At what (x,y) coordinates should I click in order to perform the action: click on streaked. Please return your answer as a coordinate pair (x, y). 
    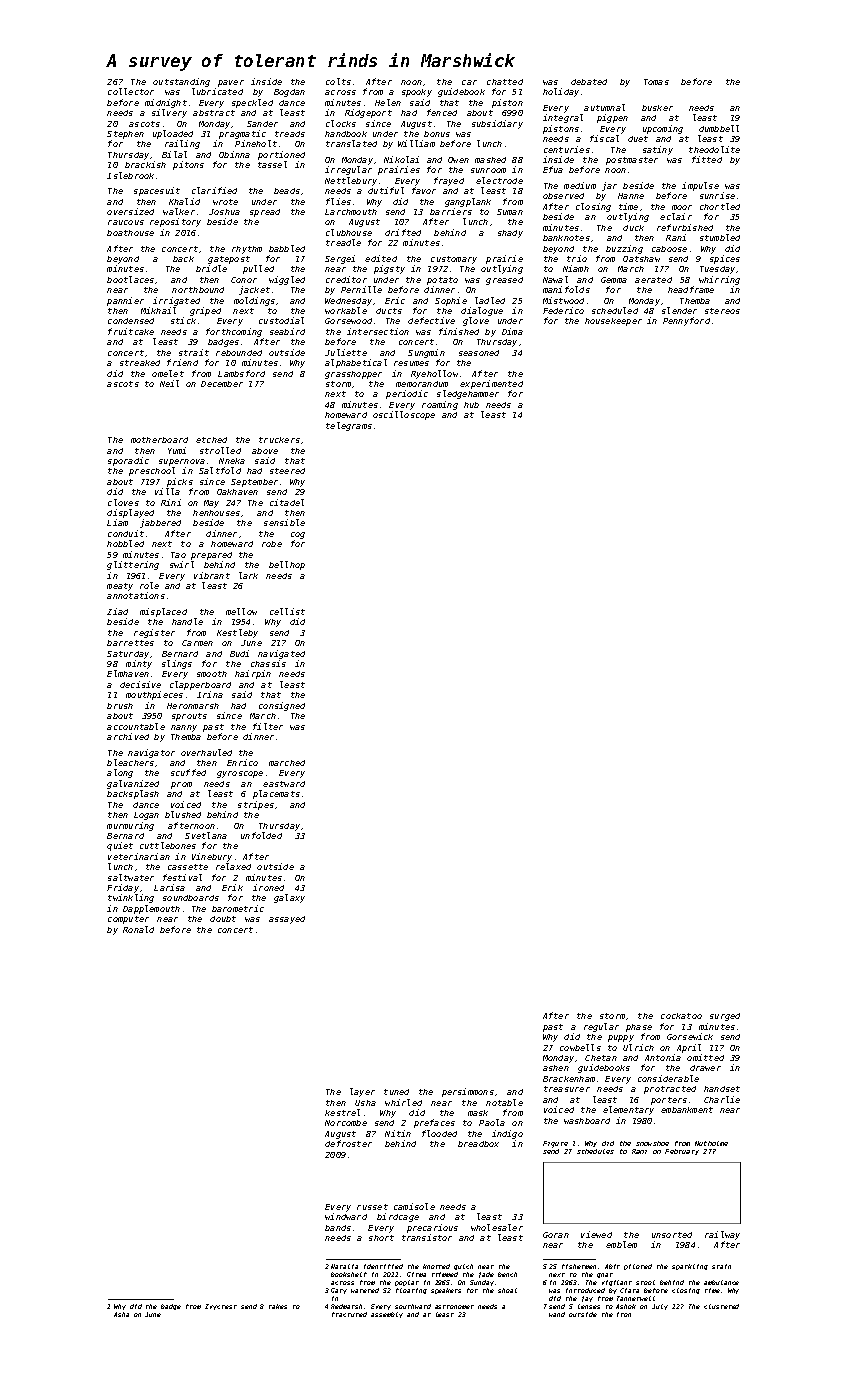
    Looking at the image, I should click on (140, 363).
